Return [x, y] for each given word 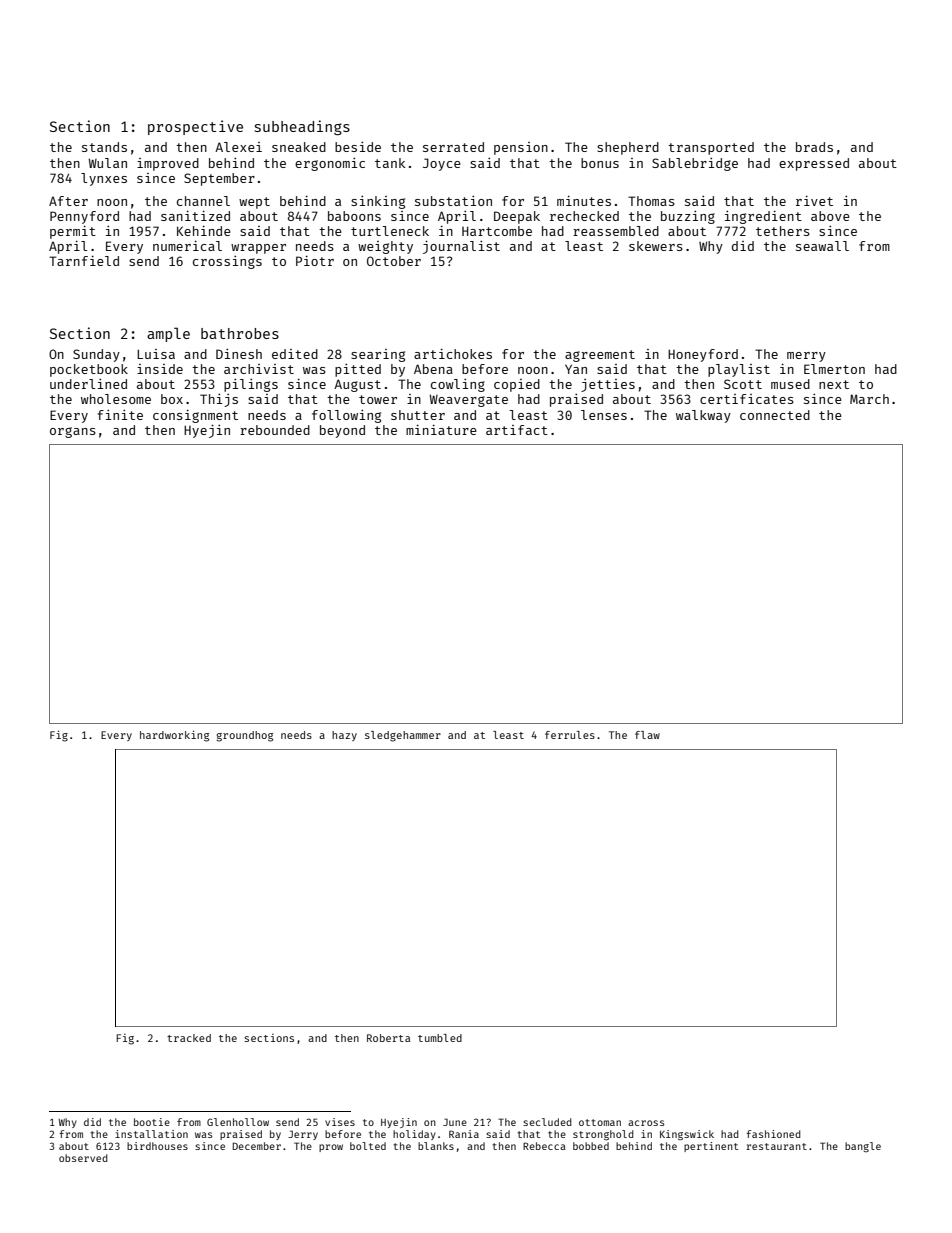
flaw [647, 735]
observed [83, 1158]
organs [73, 432]
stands [104, 147]
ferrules [570, 735]
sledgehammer [403, 736]
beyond [342, 431]
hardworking [174, 736]
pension [521, 148]
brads [814, 147]
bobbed [591, 1146]
